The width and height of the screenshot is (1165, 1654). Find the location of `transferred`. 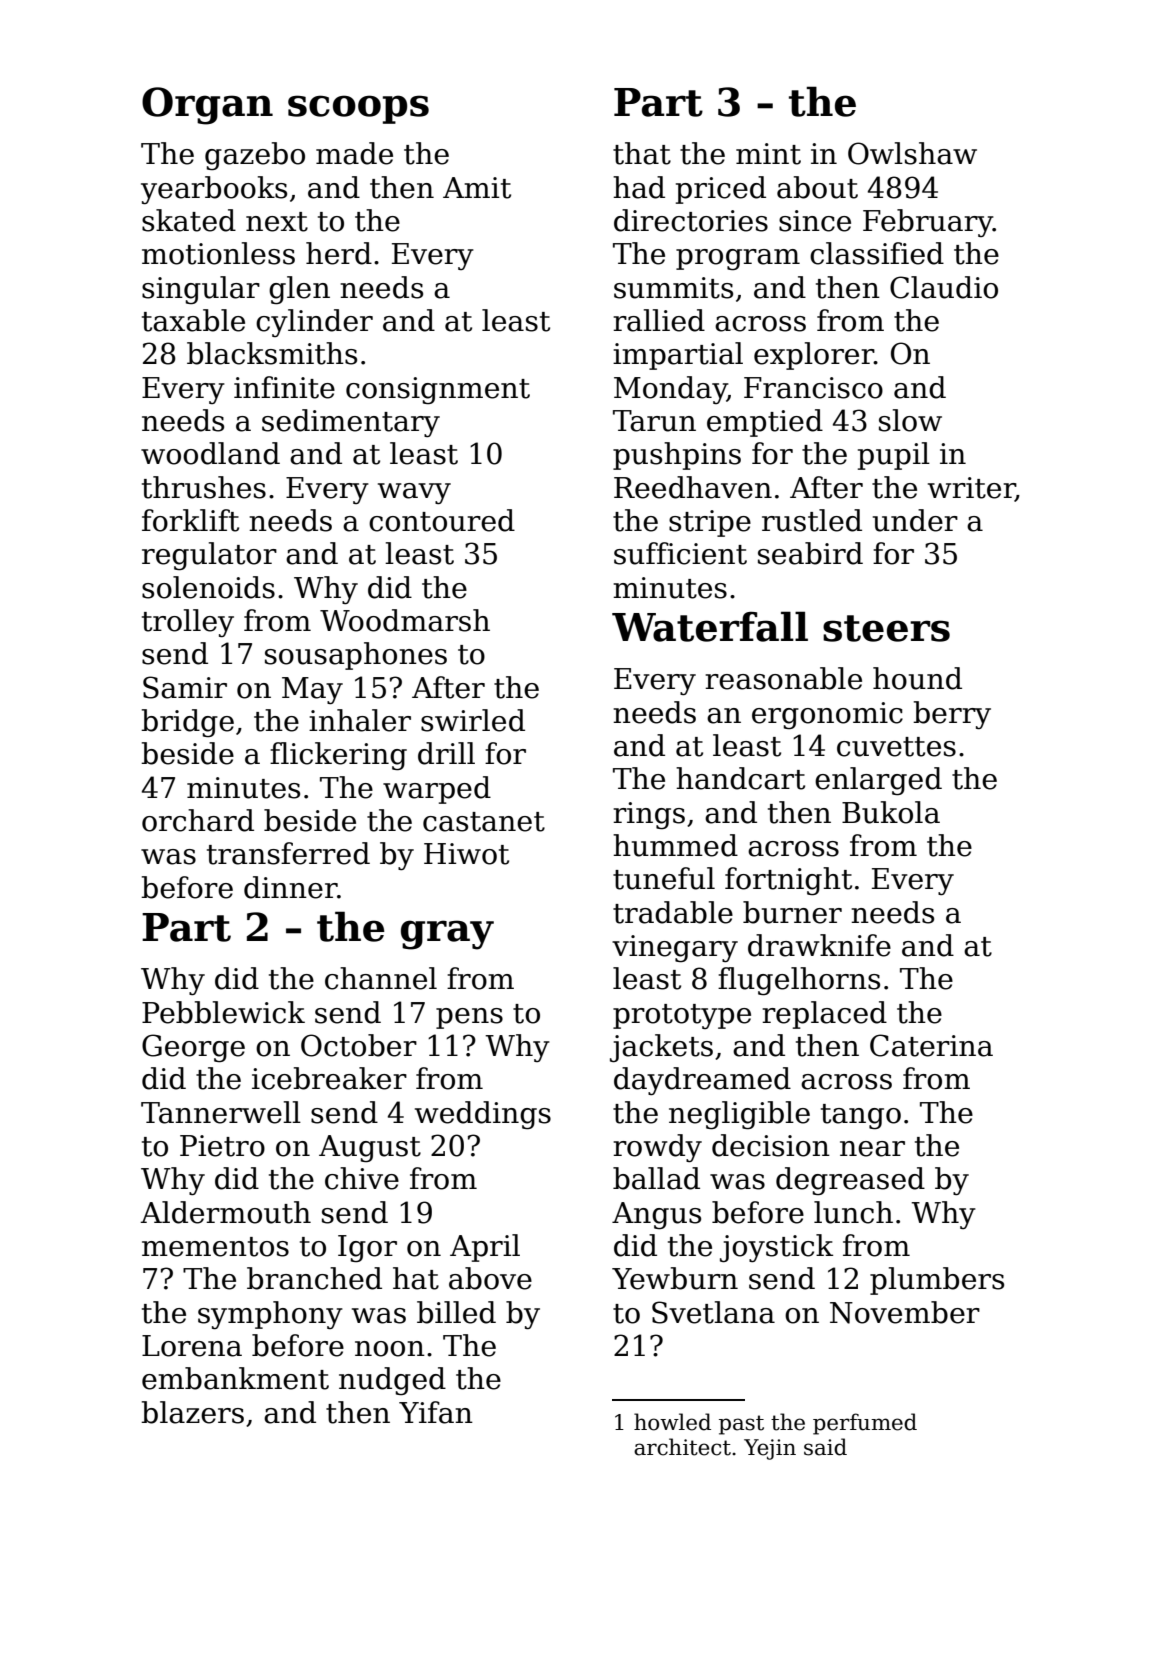

transferred is located at coordinates (288, 853).
